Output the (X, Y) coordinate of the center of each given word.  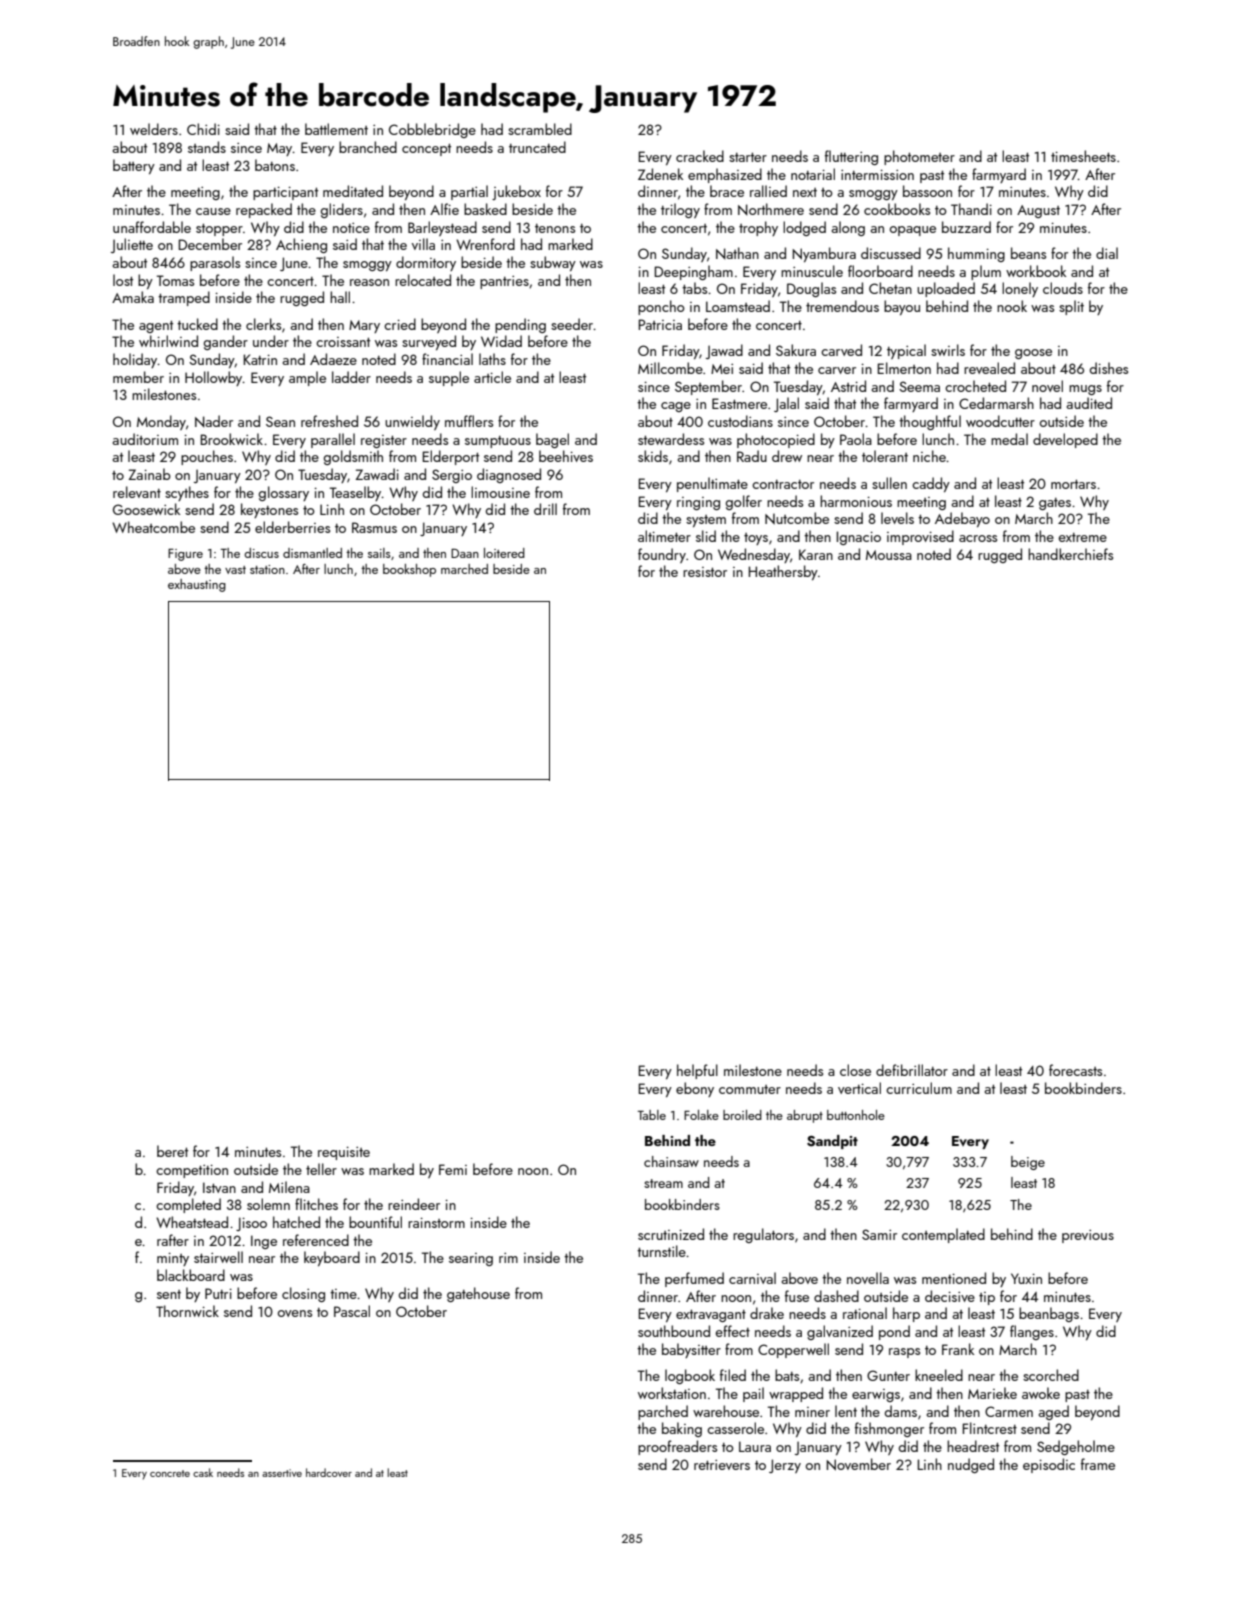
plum (986, 272)
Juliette (132, 245)
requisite (344, 1153)
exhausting (197, 585)
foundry (662, 555)
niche (929, 456)
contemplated (943, 1235)
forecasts (1075, 1070)
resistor (705, 572)
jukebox (516, 192)
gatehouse (478, 1294)
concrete (170, 1473)
